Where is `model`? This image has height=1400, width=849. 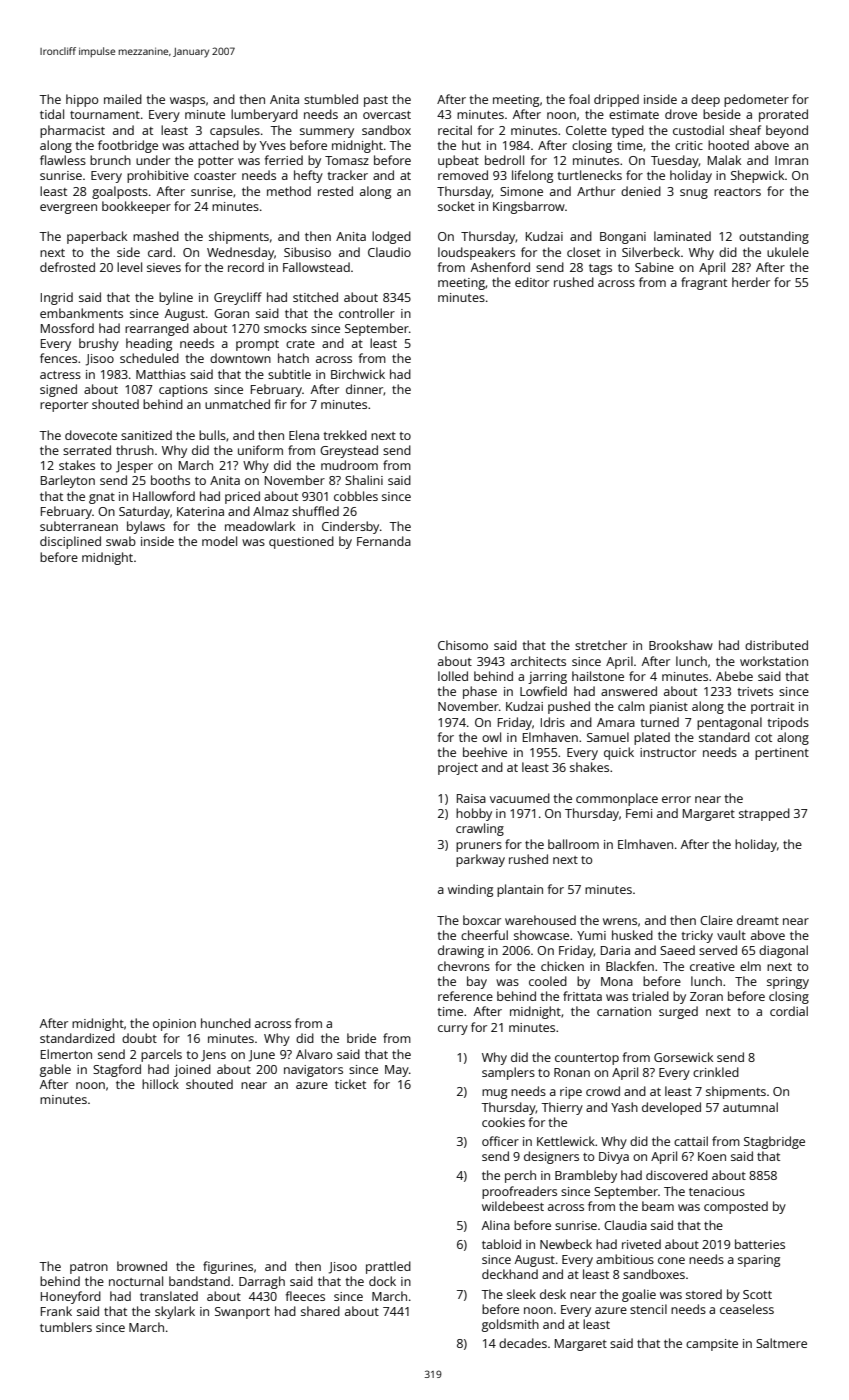
model is located at coordinates (219, 541).
